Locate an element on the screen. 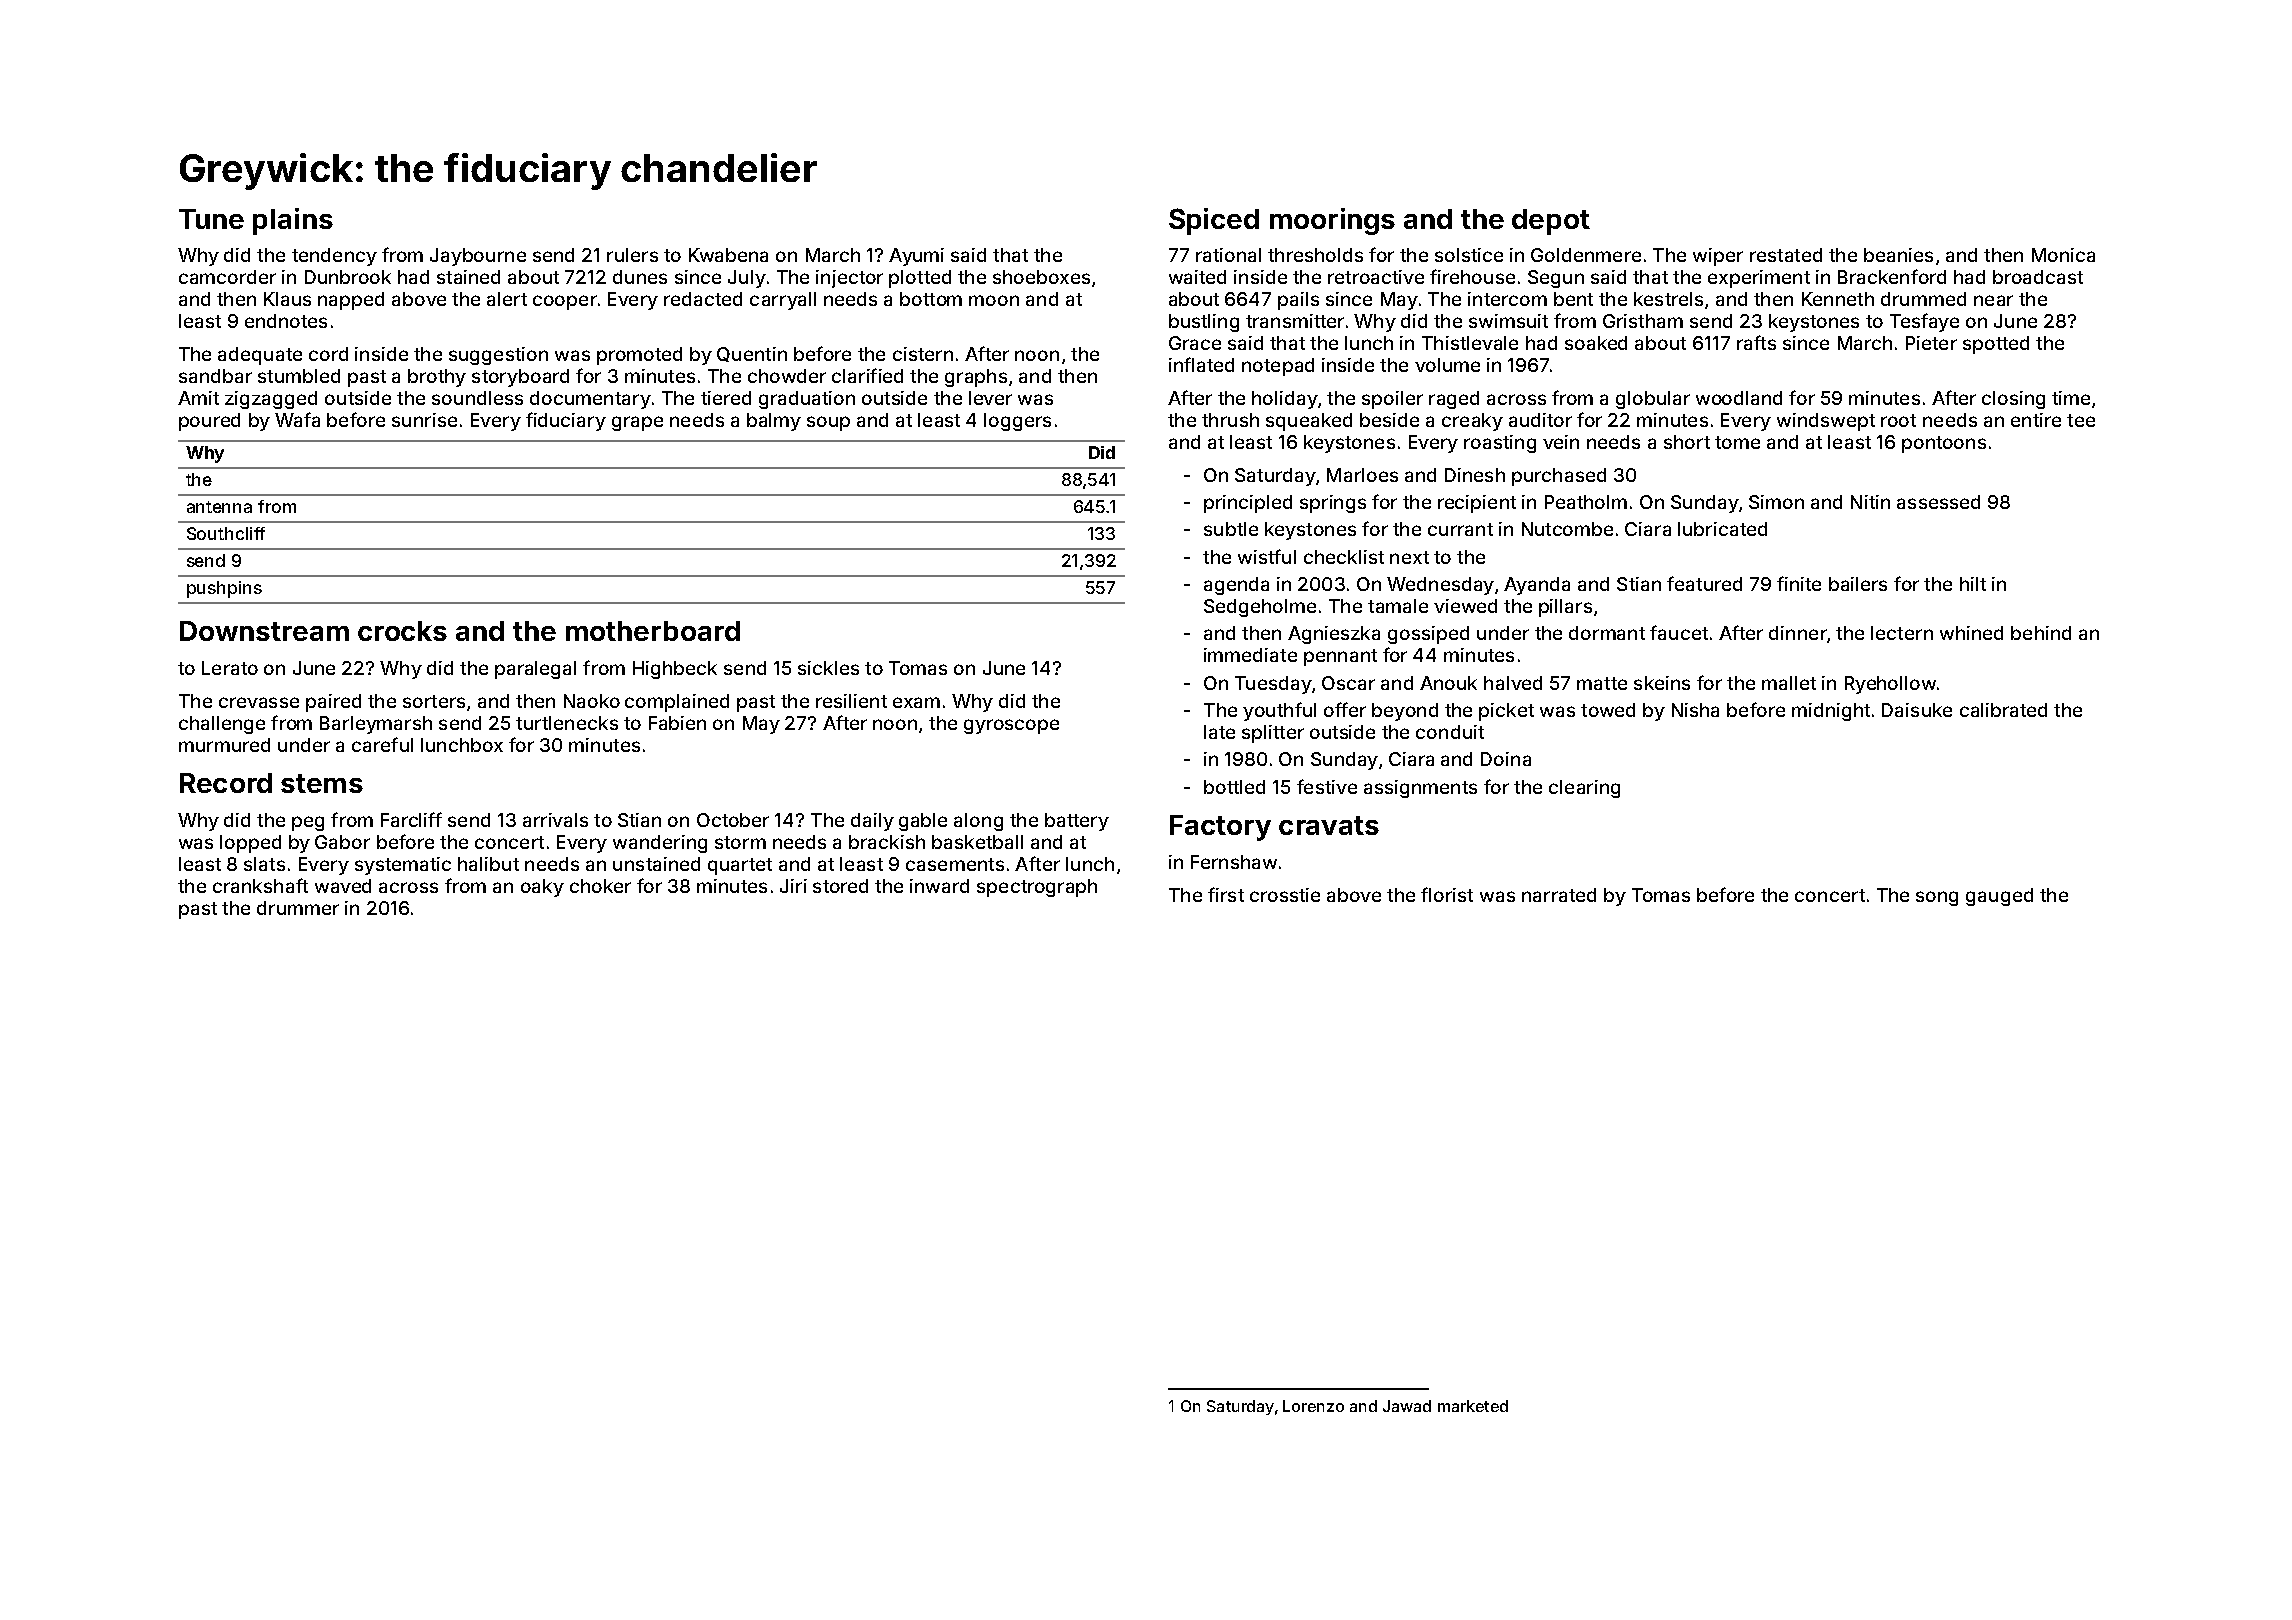 The width and height of the screenshot is (2292, 1620). song is located at coordinates (1937, 898).
